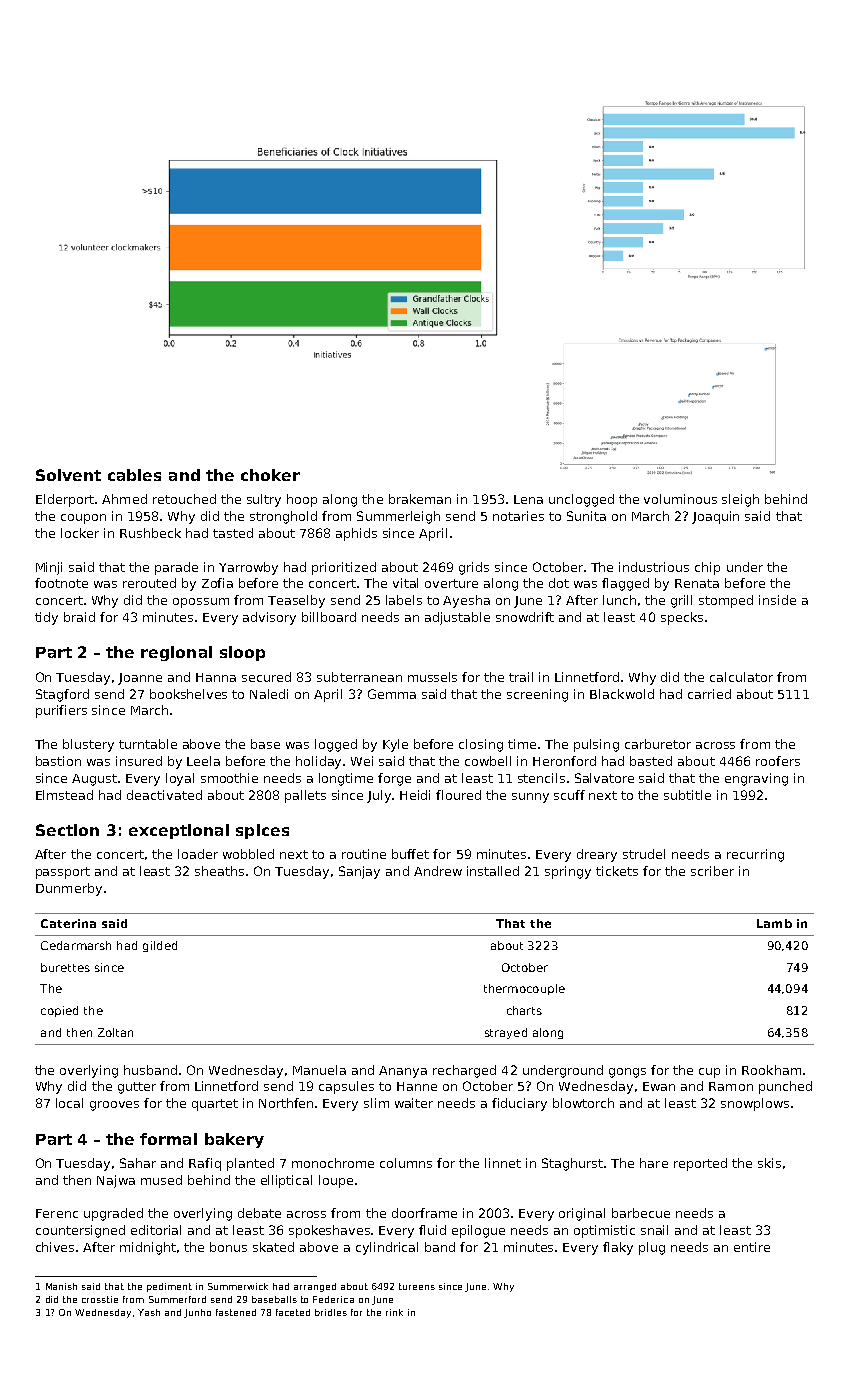 This page has width=849, height=1400. Describe the element at coordinates (394, 1312) in the page. I see `rink` at that location.
